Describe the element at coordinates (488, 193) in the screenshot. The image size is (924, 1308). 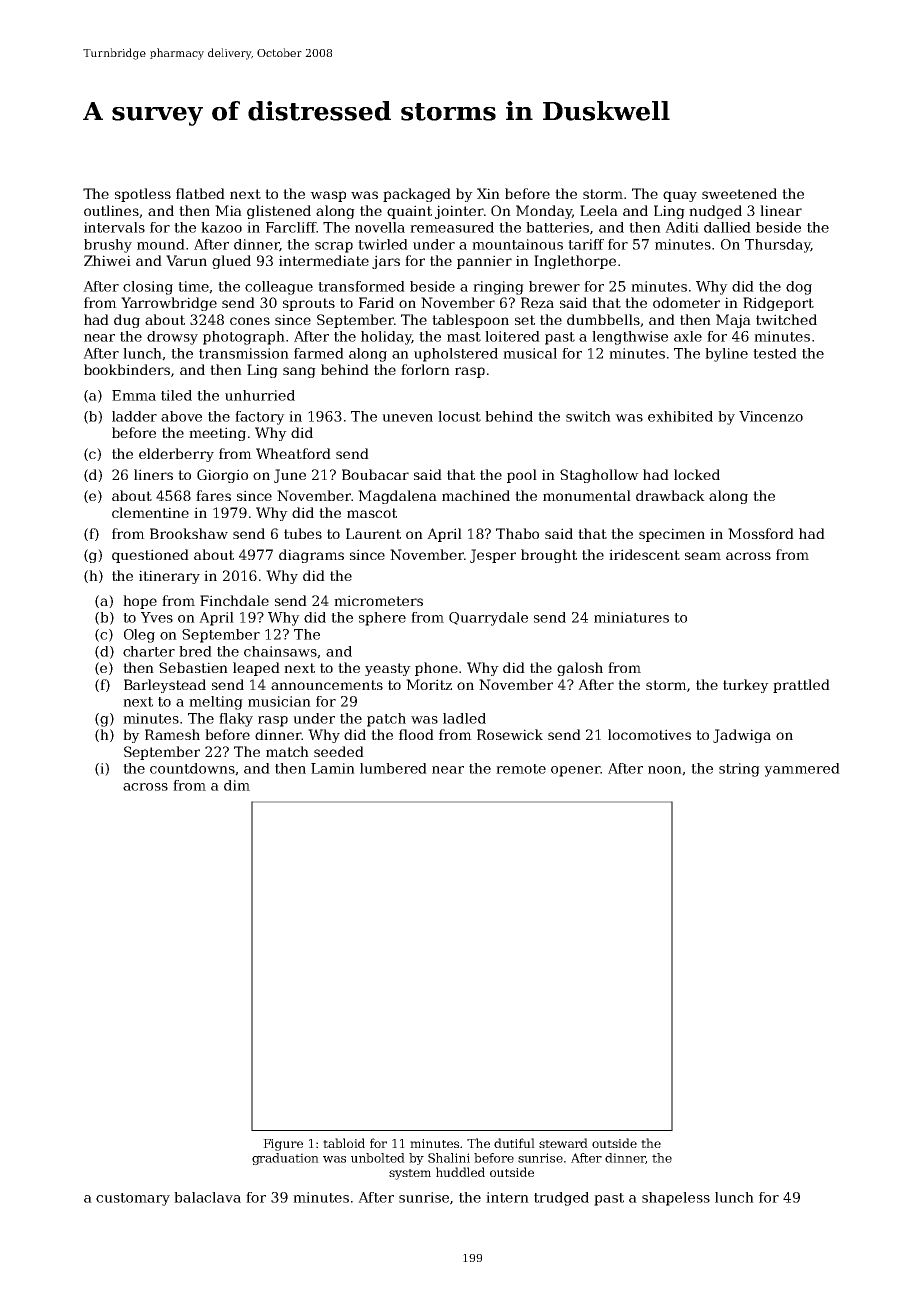
I see `Xin` at that location.
